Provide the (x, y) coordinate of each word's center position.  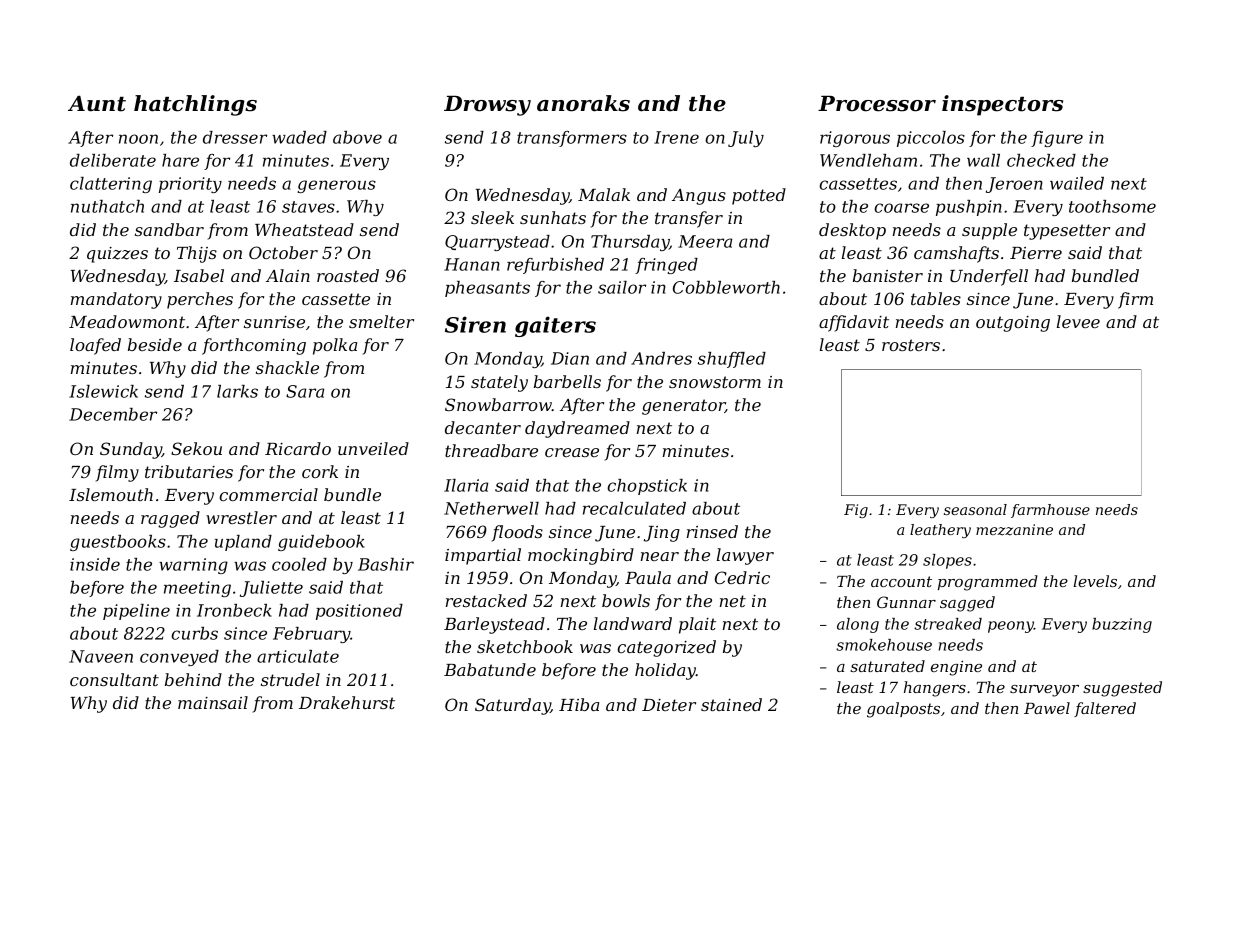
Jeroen (1014, 185)
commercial (268, 494)
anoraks (583, 103)
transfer (689, 219)
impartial (483, 556)
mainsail (213, 702)
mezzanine (1014, 530)
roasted (348, 275)
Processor (877, 104)
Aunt (97, 104)
